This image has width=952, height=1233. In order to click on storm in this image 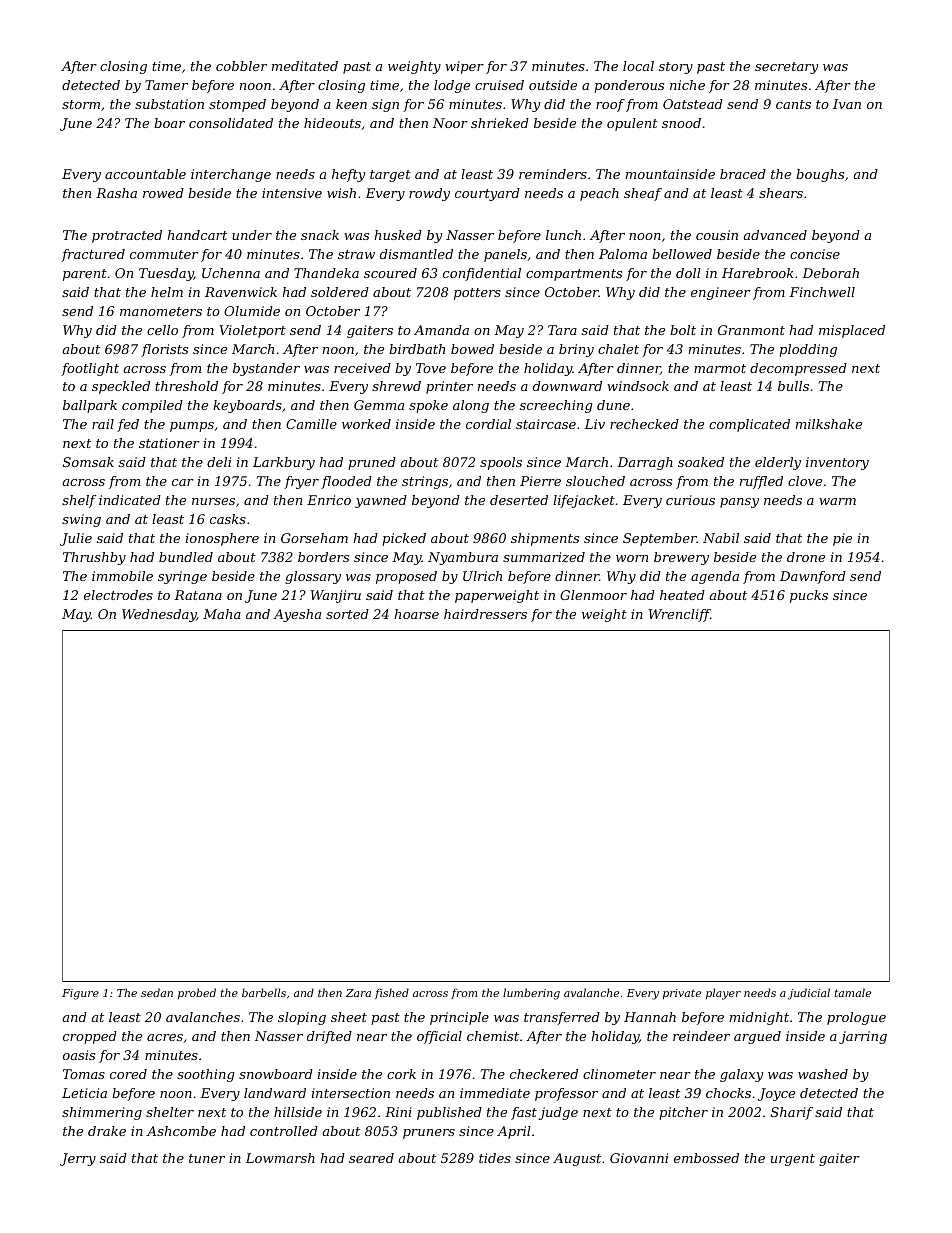, I will do `click(81, 104)`.
